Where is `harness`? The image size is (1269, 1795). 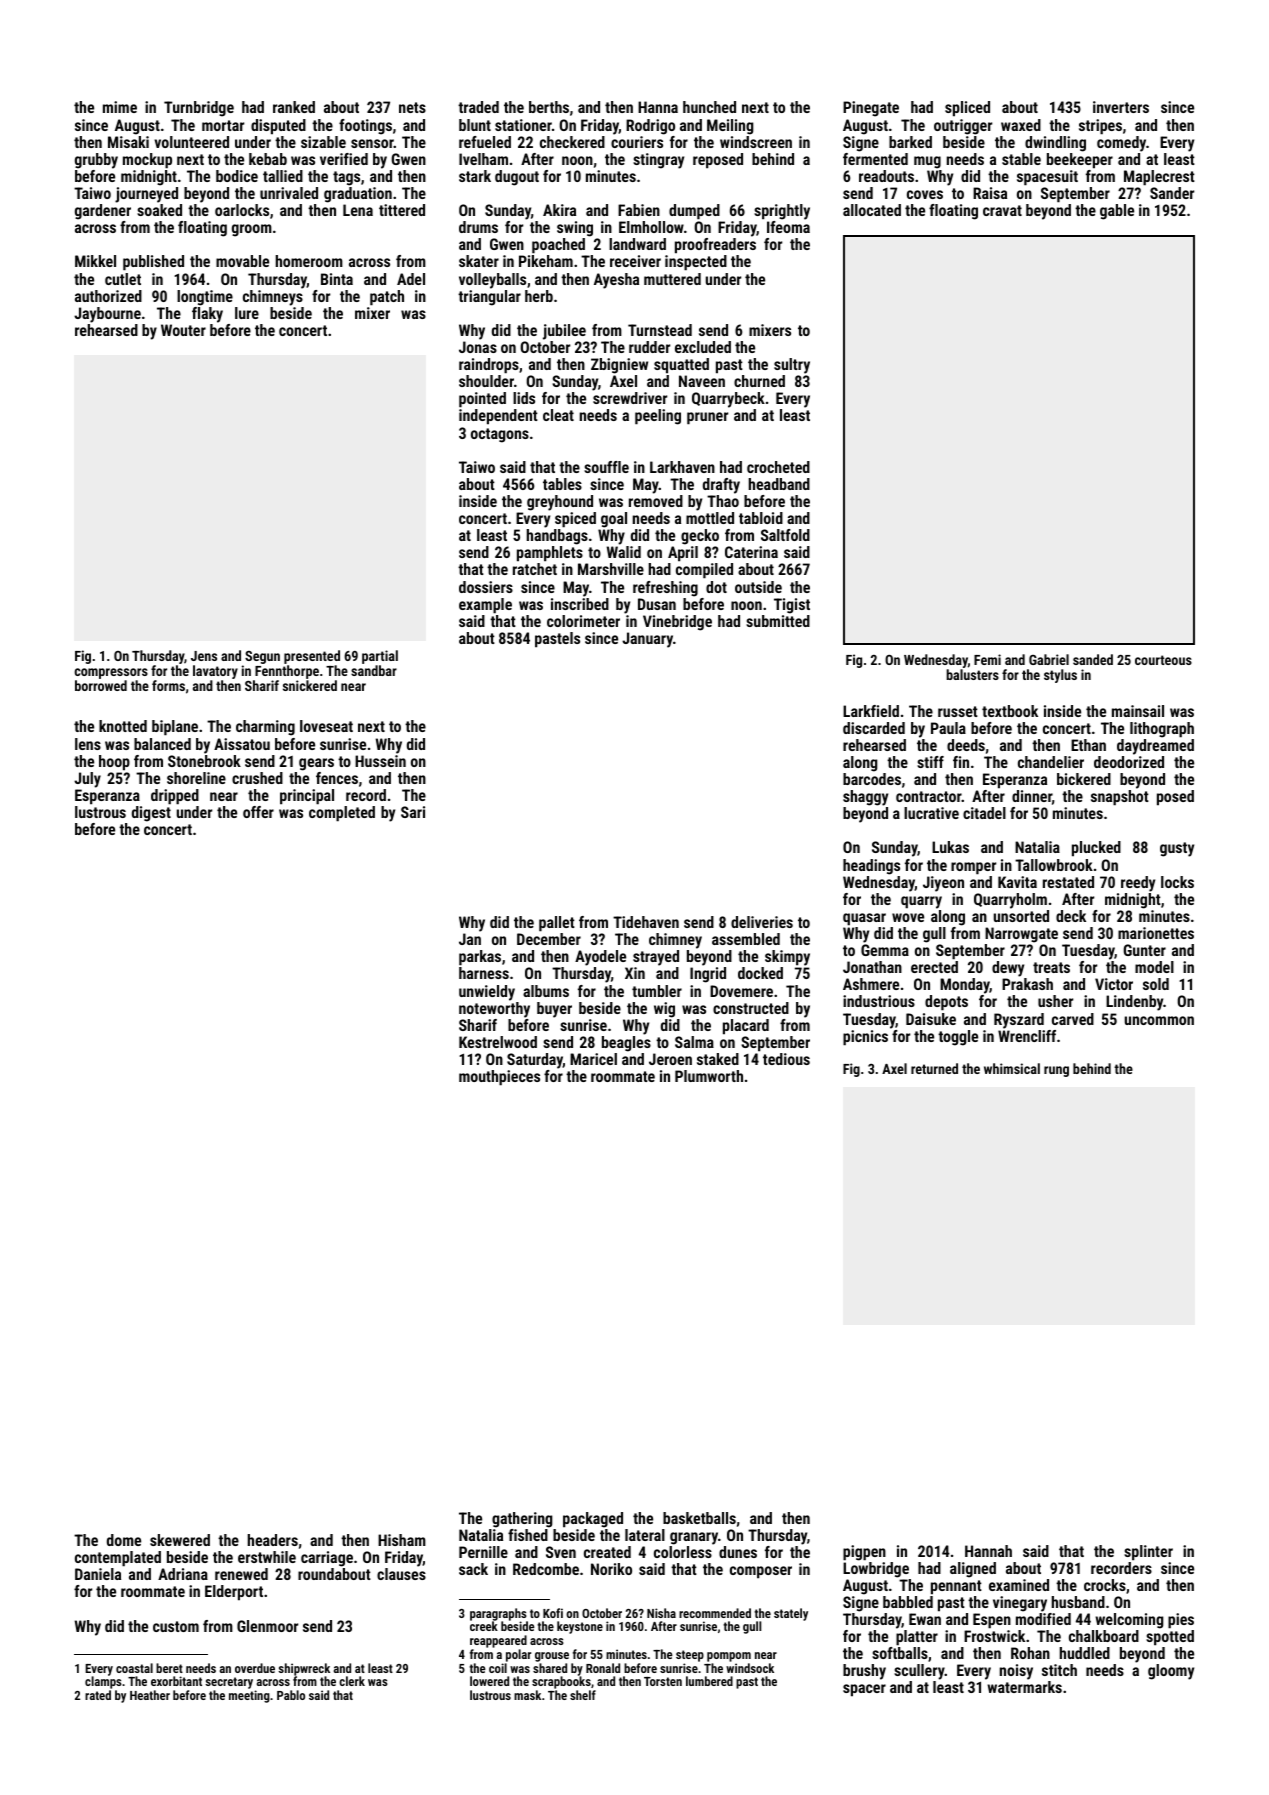
harness is located at coordinates (484, 973).
